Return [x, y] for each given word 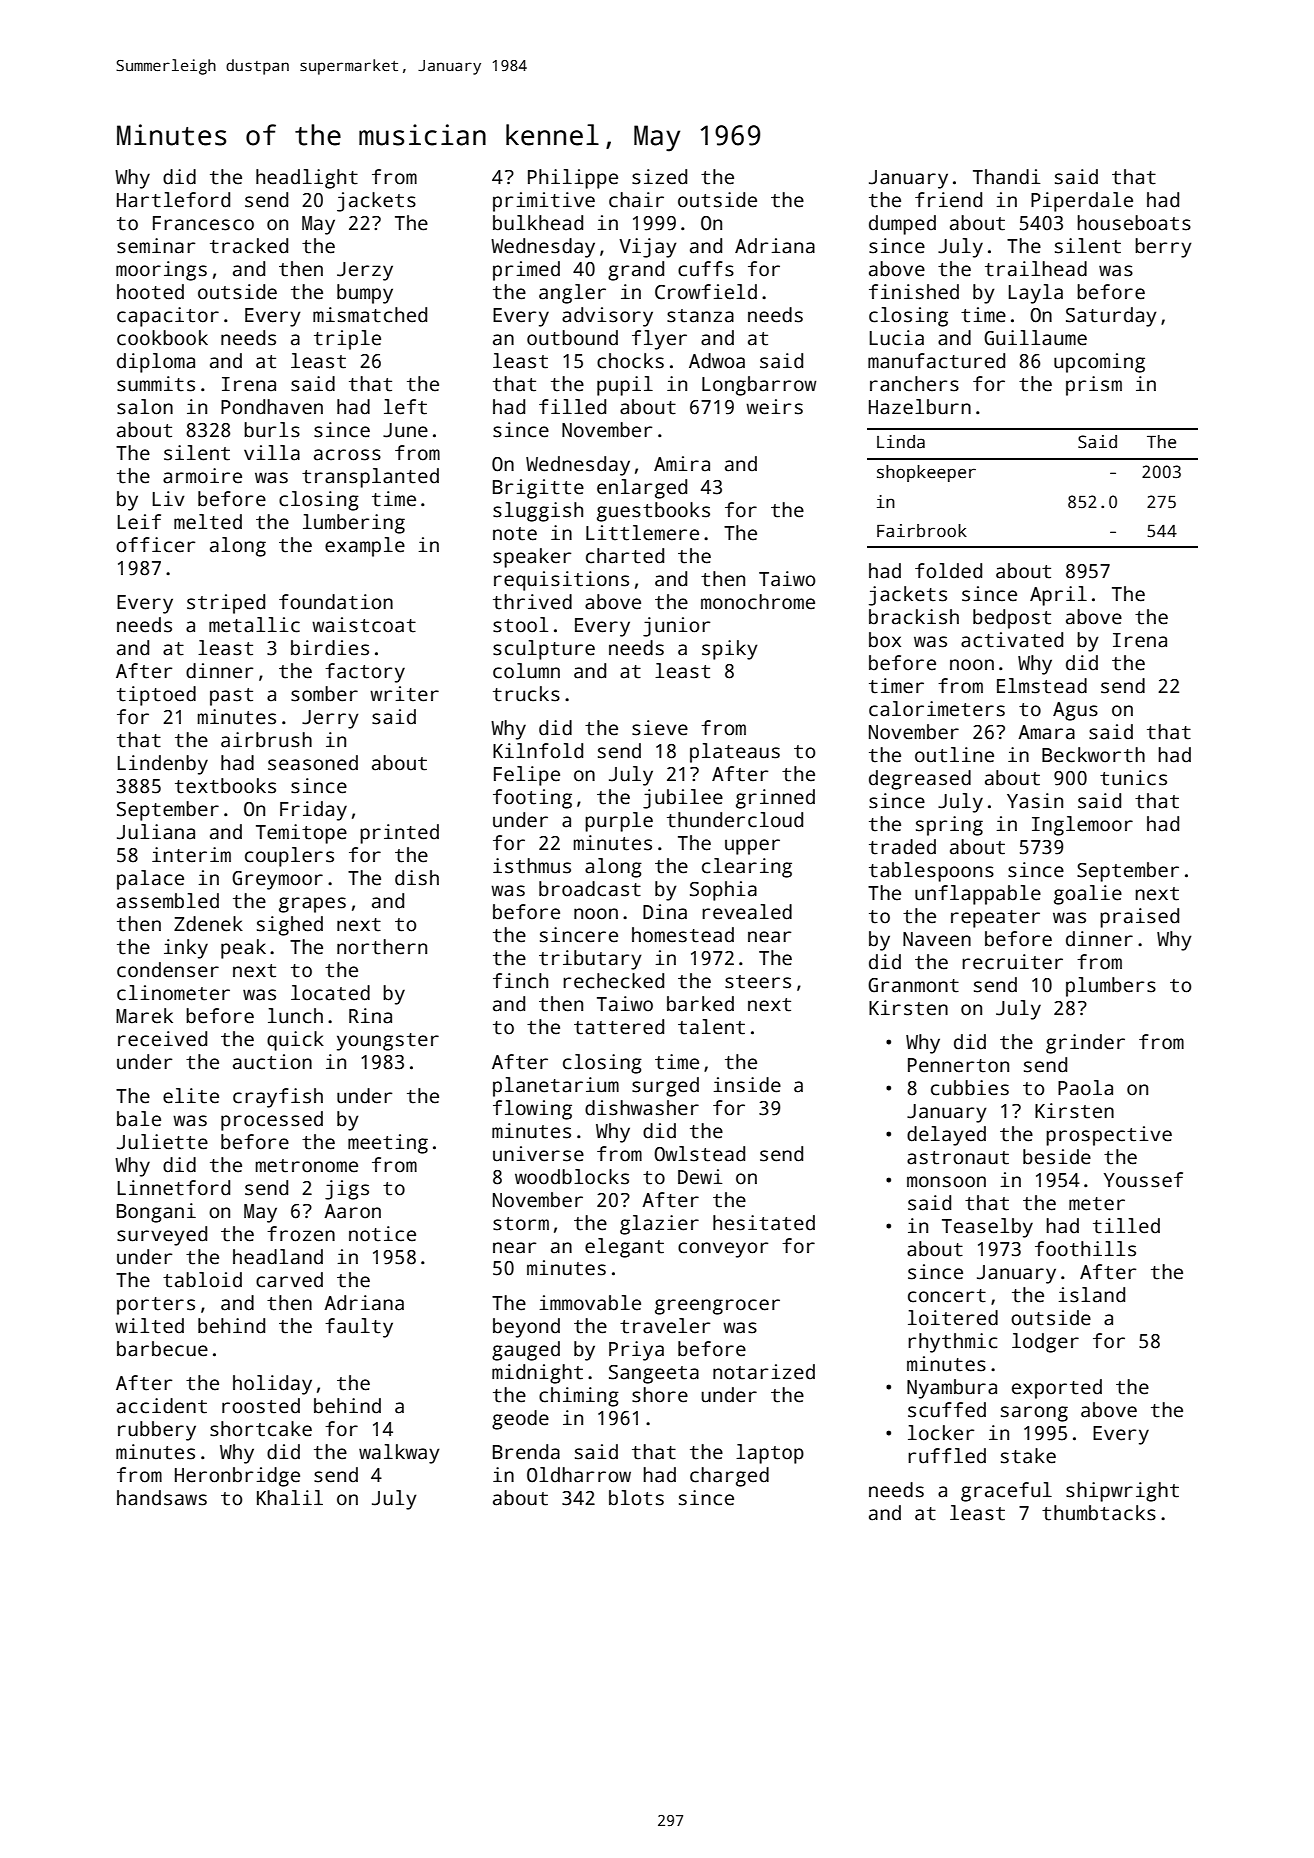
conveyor [723, 1250]
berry [1163, 248]
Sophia [723, 891]
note [515, 534]
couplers [289, 857]
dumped [902, 225]
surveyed [162, 1236]
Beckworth [1093, 755]
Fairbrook [922, 531]
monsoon [946, 1182]
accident [162, 1406]
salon [145, 407]
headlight [307, 179]
